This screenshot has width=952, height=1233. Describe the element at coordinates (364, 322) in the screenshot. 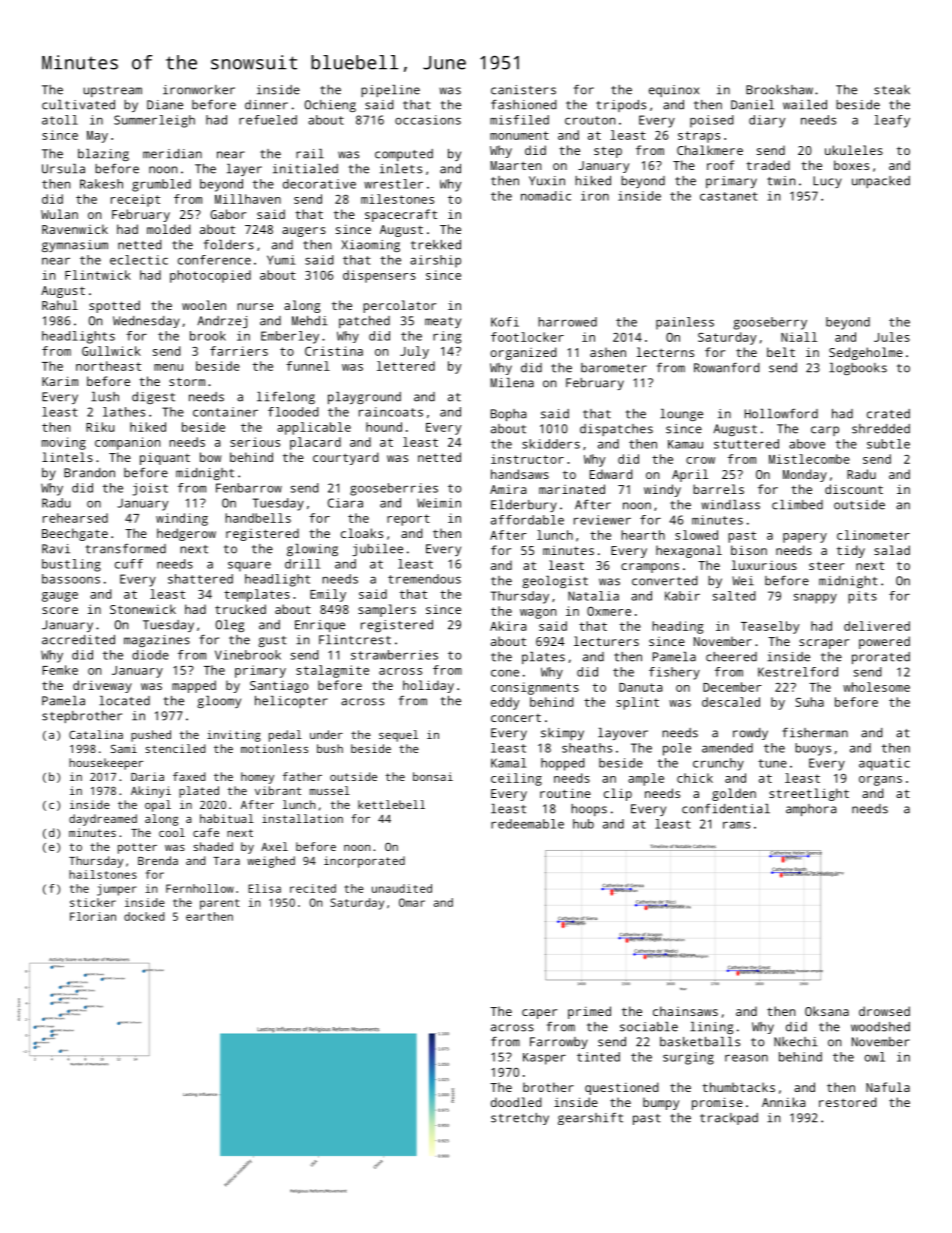

I see `patched` at that location.
